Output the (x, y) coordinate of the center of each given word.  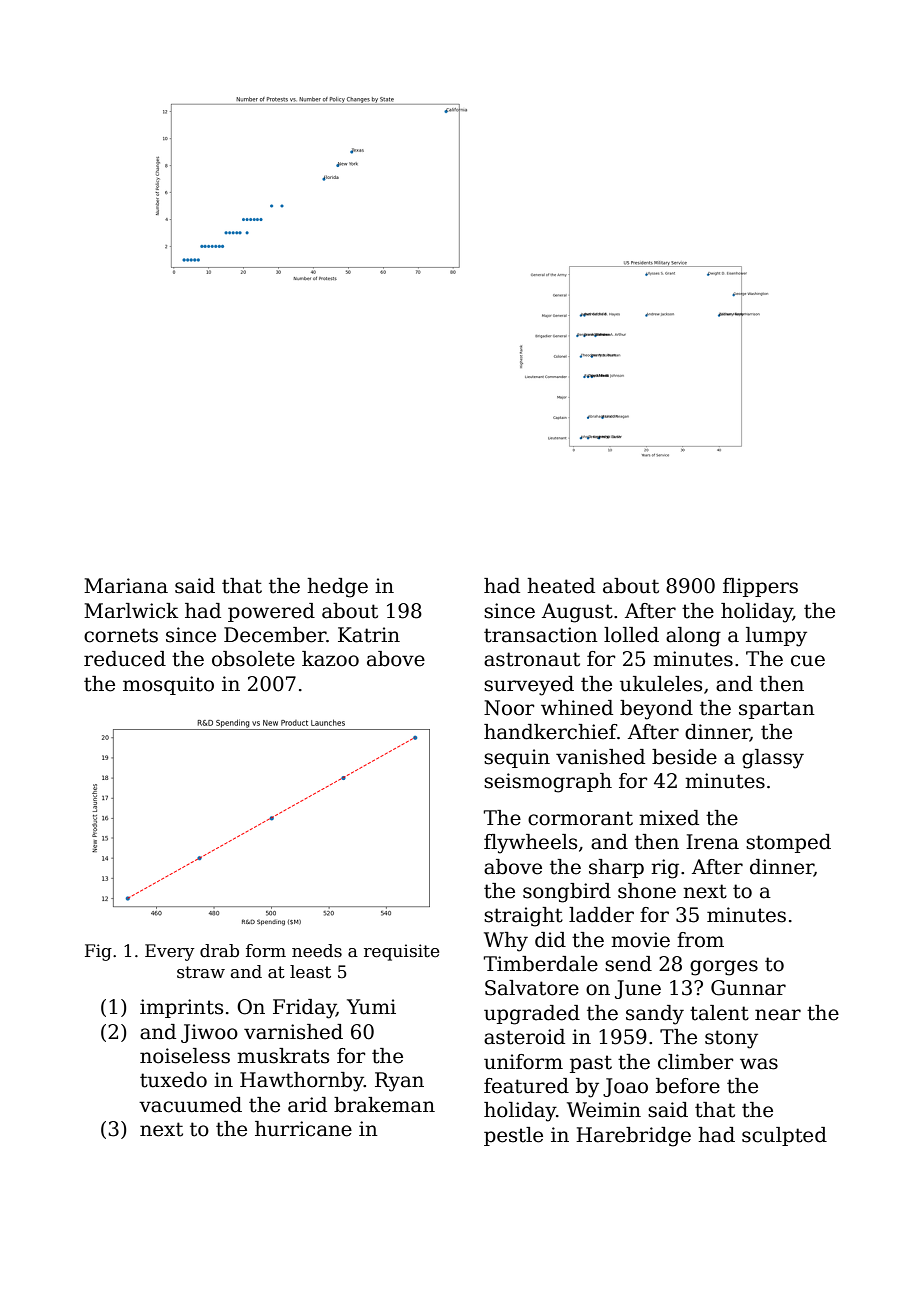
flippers (760, 587)
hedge (337, 588)
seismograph (548, 783)
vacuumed (190, 1105)
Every (170, 952)
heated (561, 586)
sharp (616, 868)
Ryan (399, 1082)
